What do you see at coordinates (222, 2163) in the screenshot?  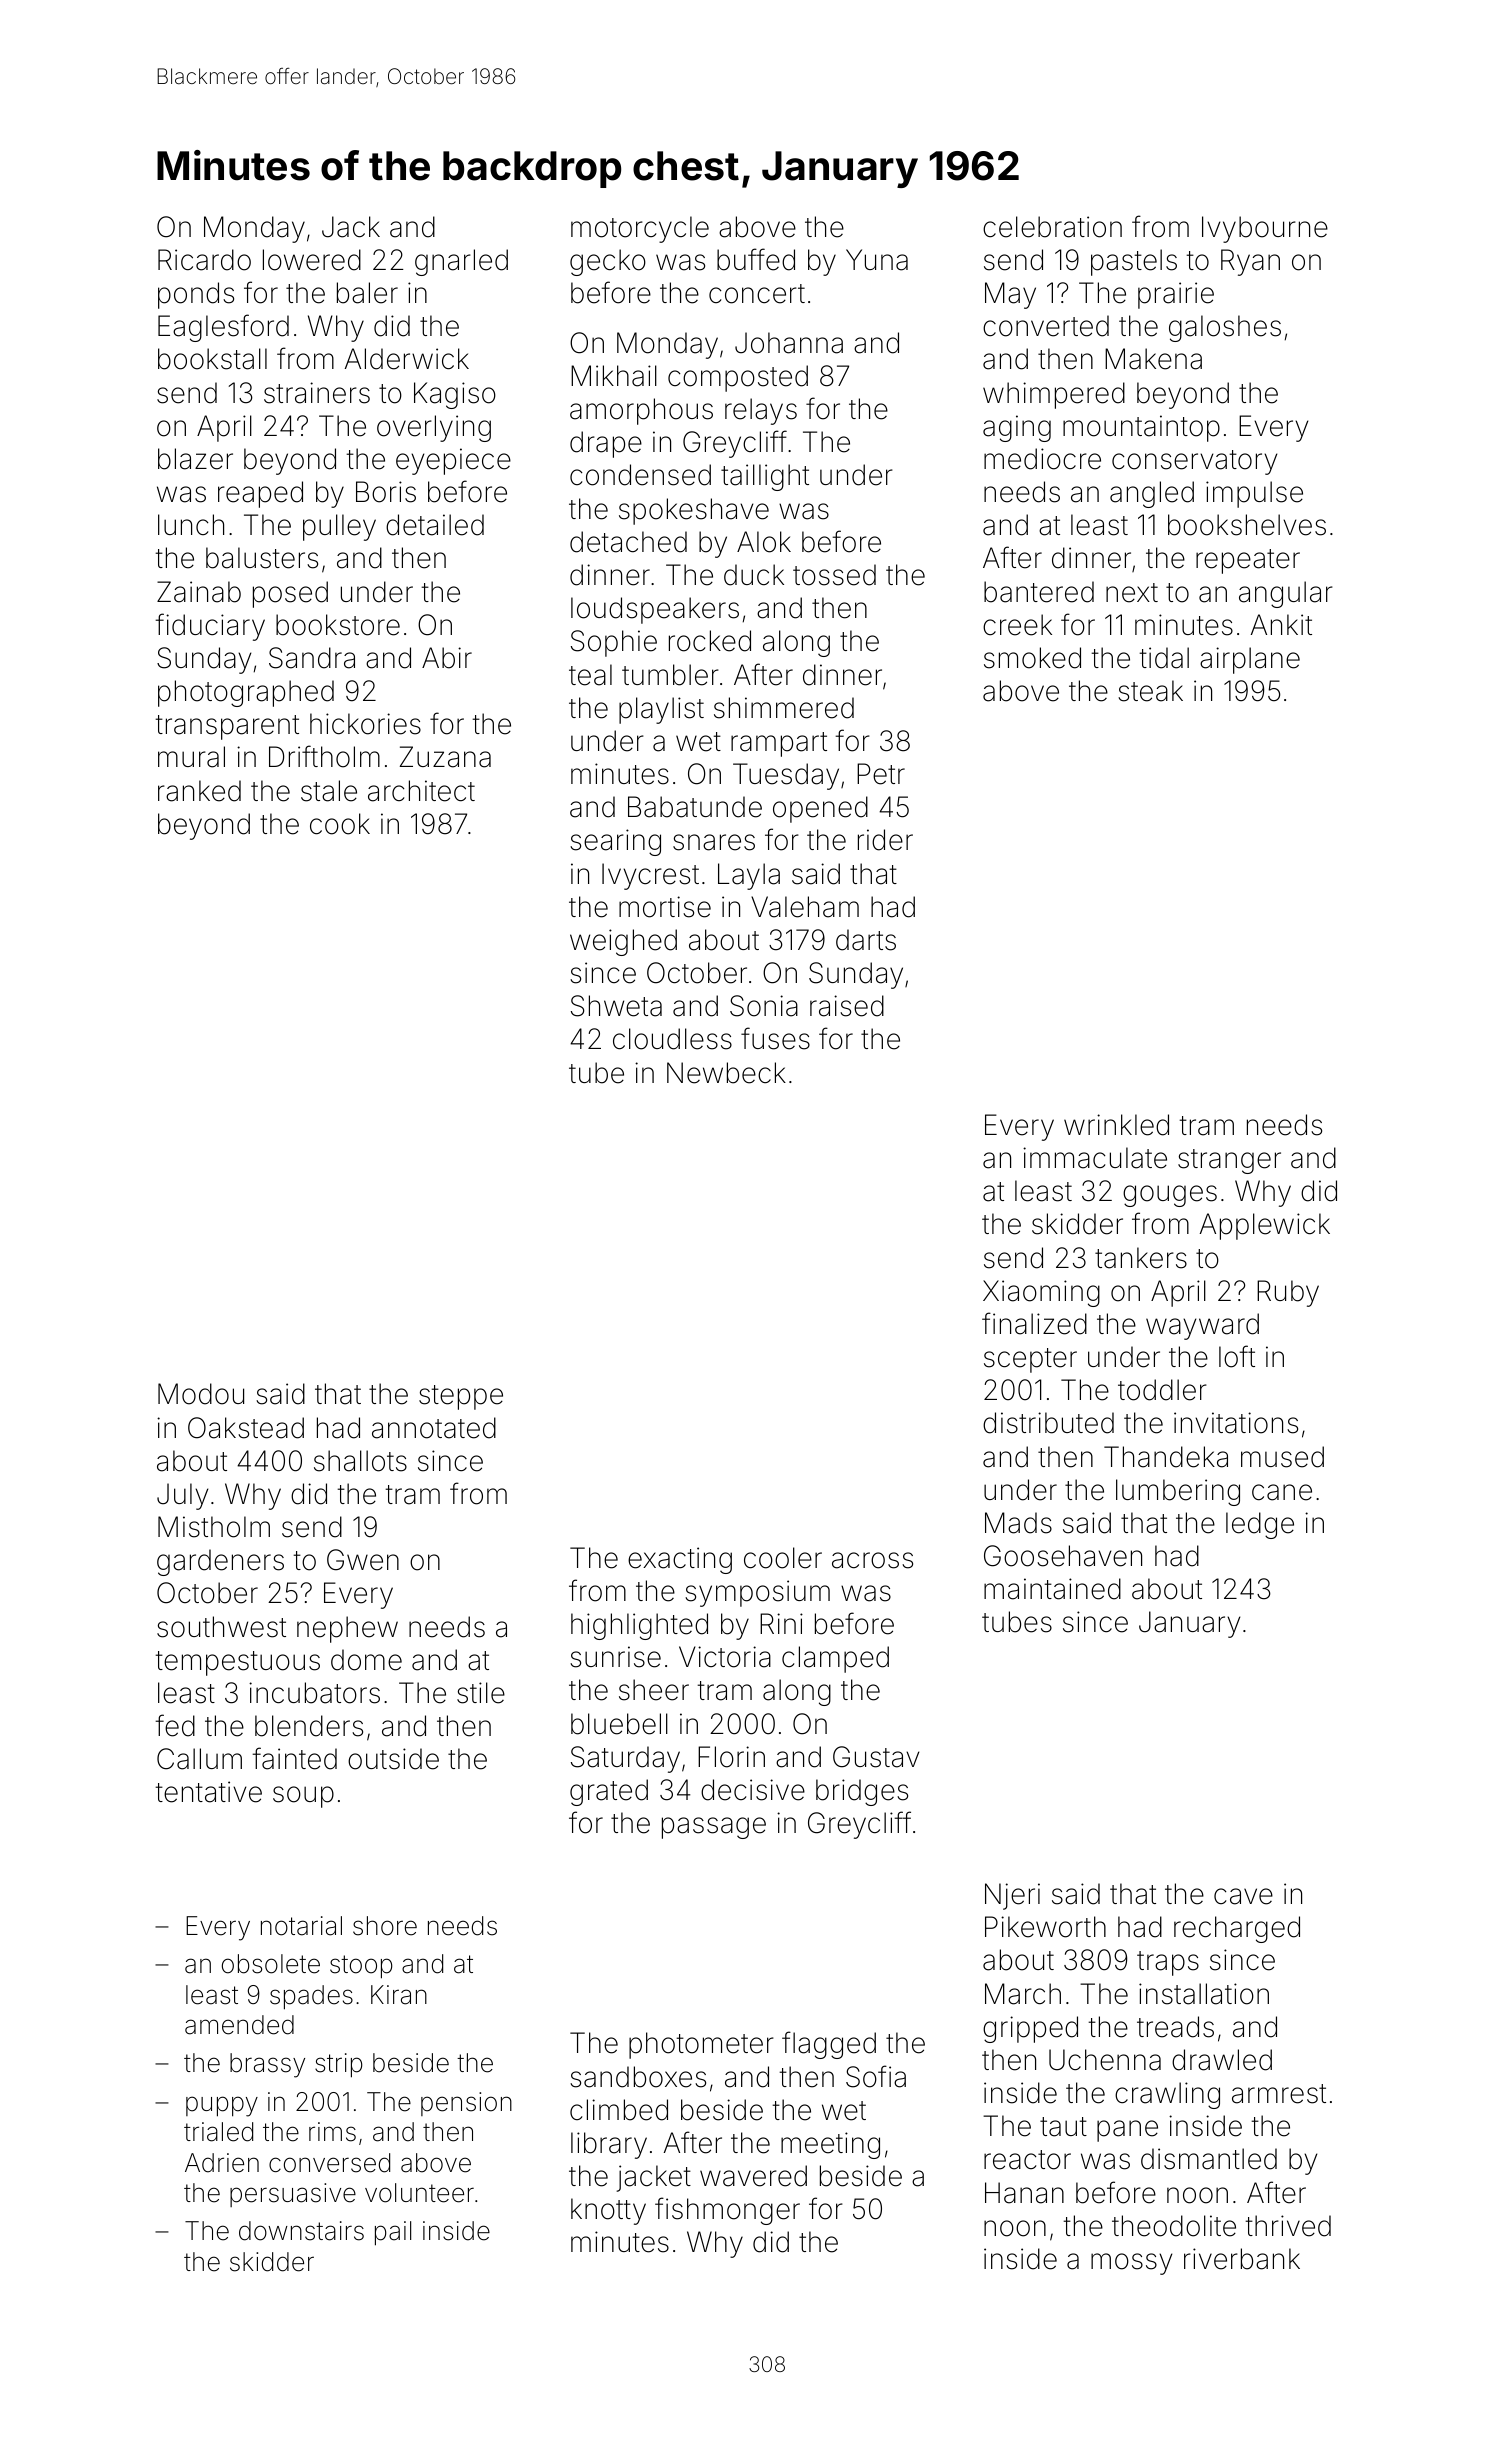 I see `Adrien` at bounding box center [222, 2163].
